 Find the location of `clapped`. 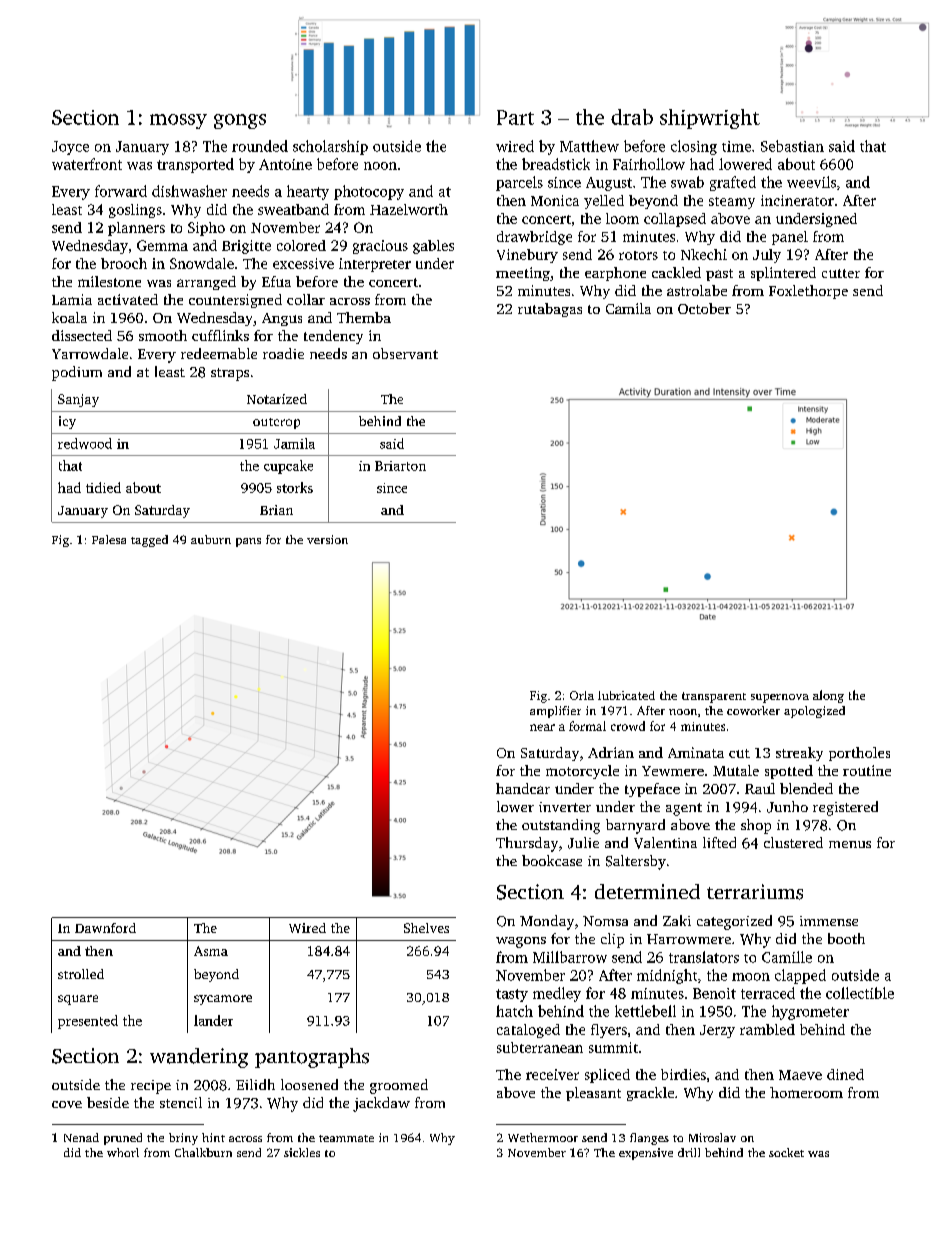

clapped is located at coordinates (800, 976).
